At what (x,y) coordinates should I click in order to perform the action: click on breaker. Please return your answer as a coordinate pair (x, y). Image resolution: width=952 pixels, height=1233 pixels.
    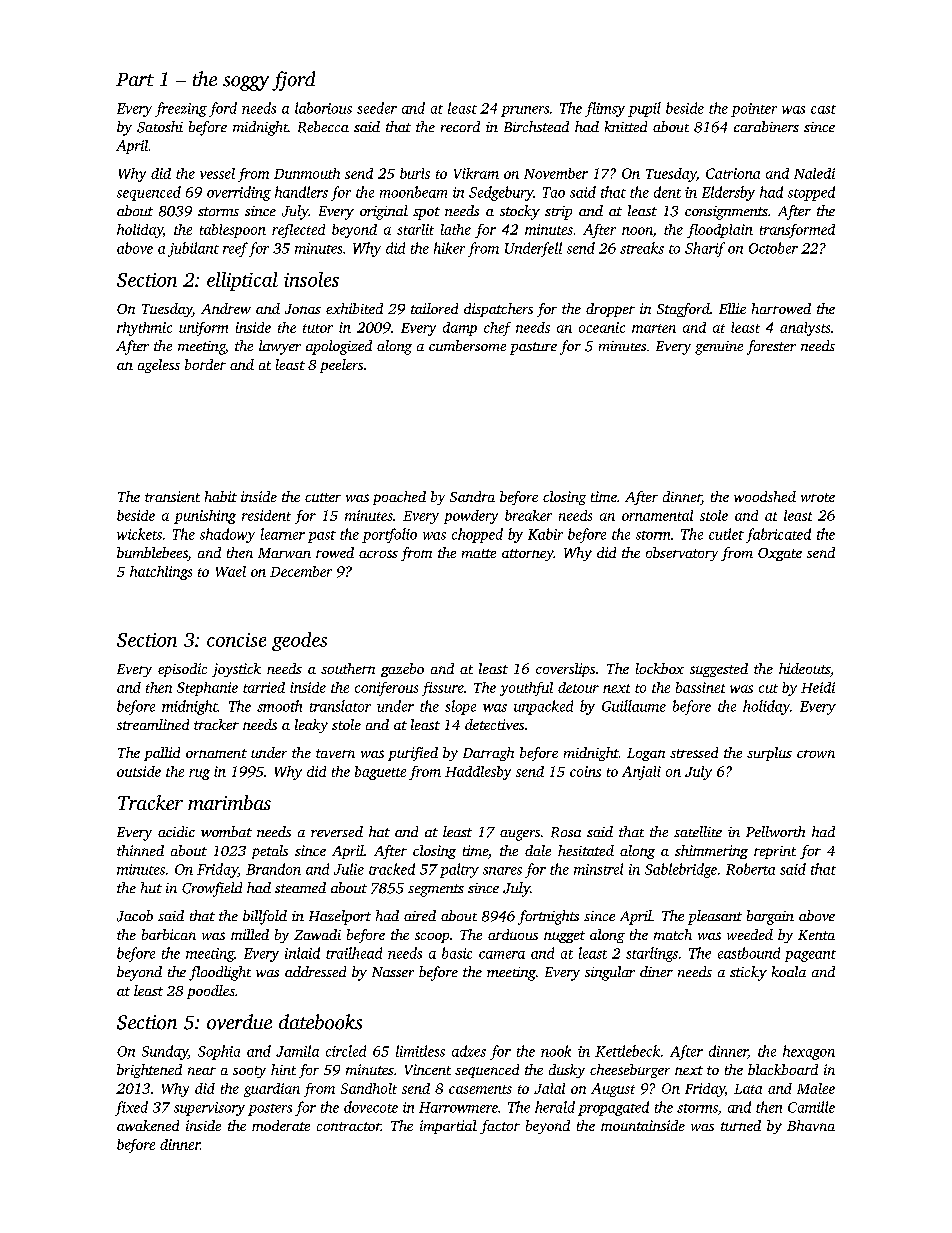
    Looking at the image, I should click on (528, 515).
